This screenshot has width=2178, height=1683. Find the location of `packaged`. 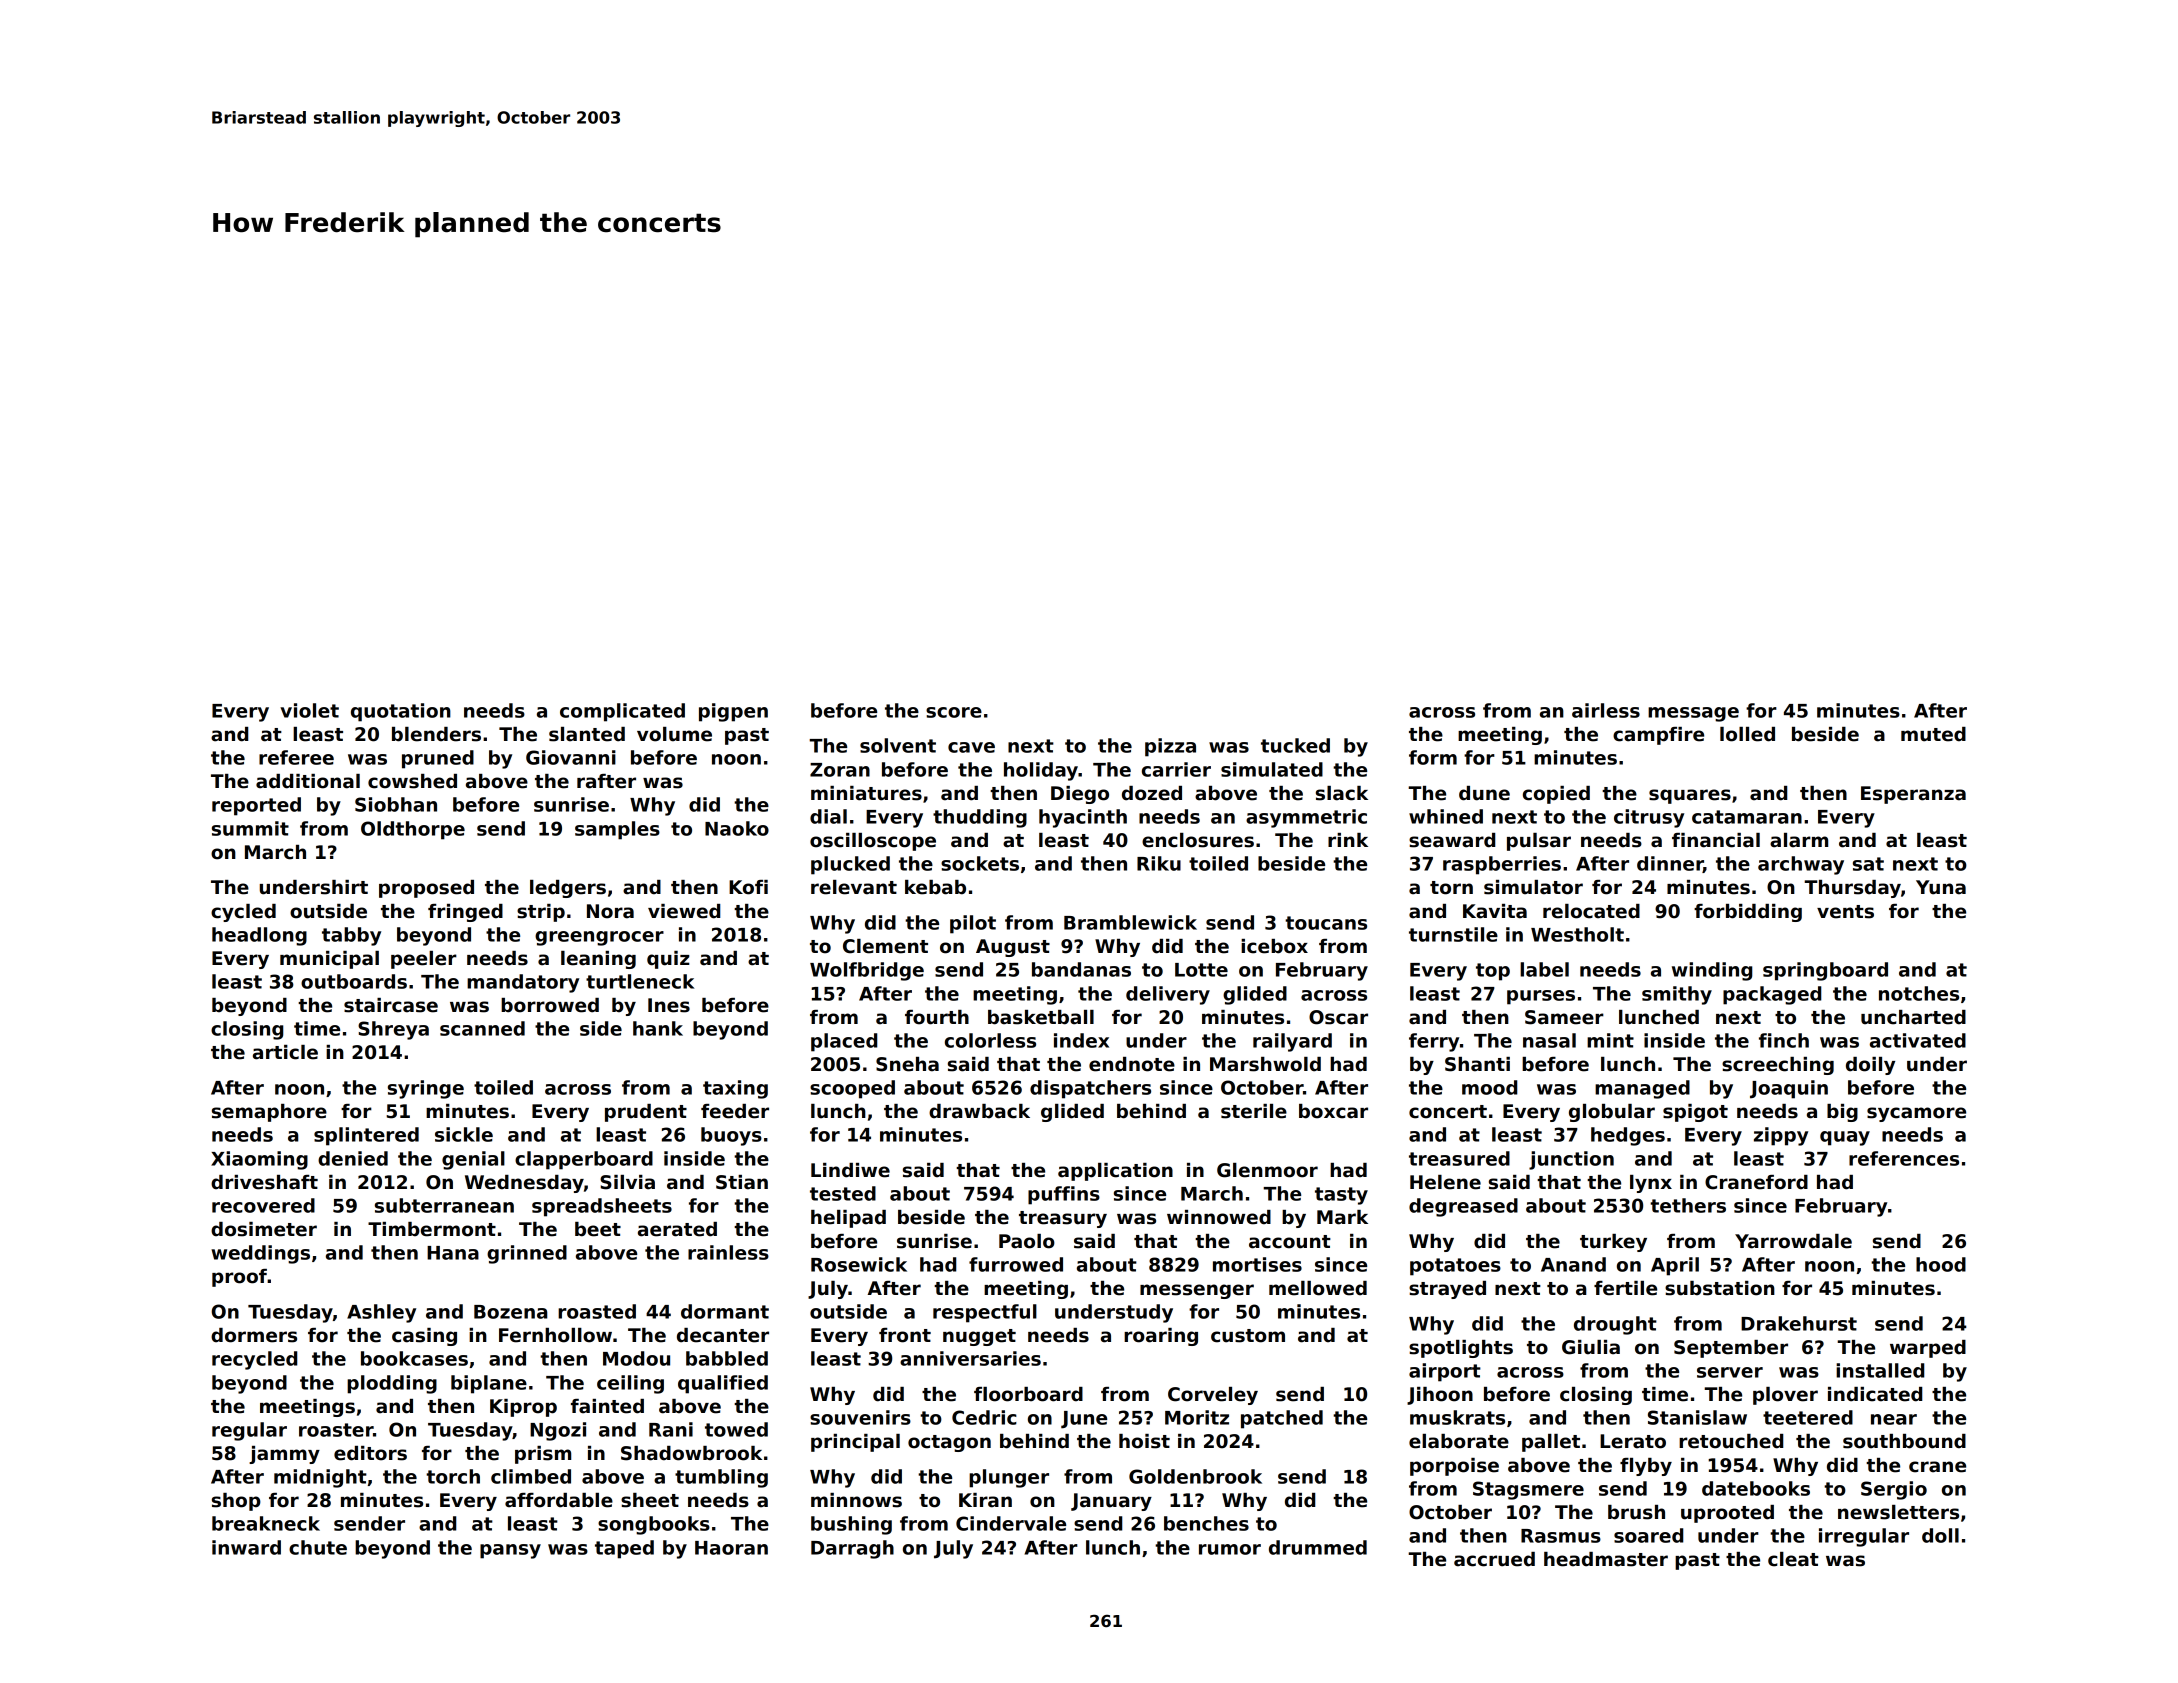

packaged is located at coordinates (1772, 995).
